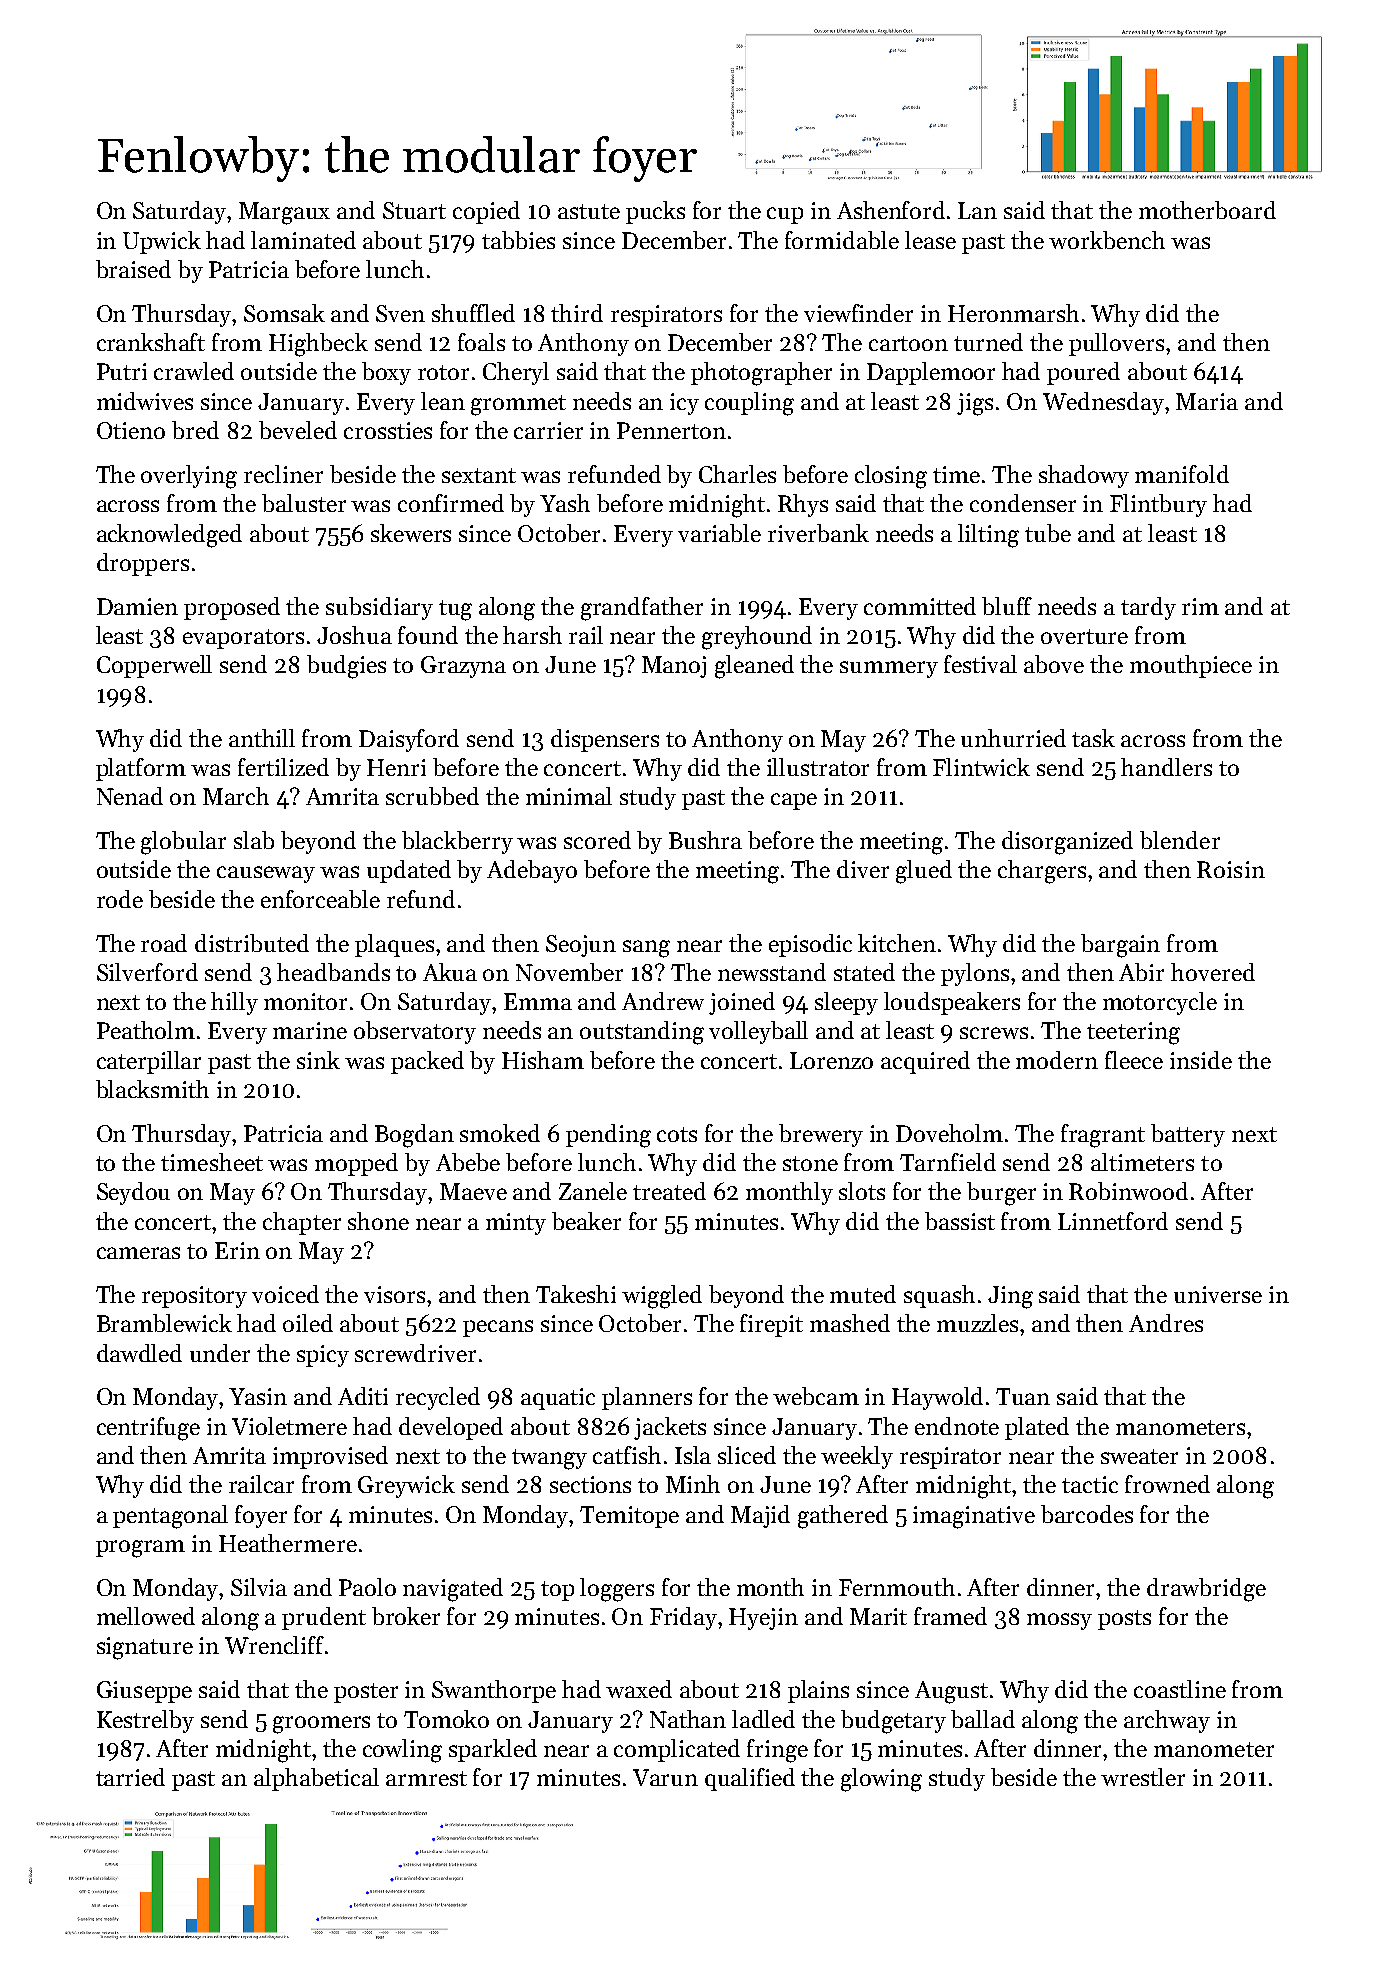 The image size is (1386, 1969). Describe the element at coordinates (1231, 869) in the screenshot. I see `Roisin` at that location.
